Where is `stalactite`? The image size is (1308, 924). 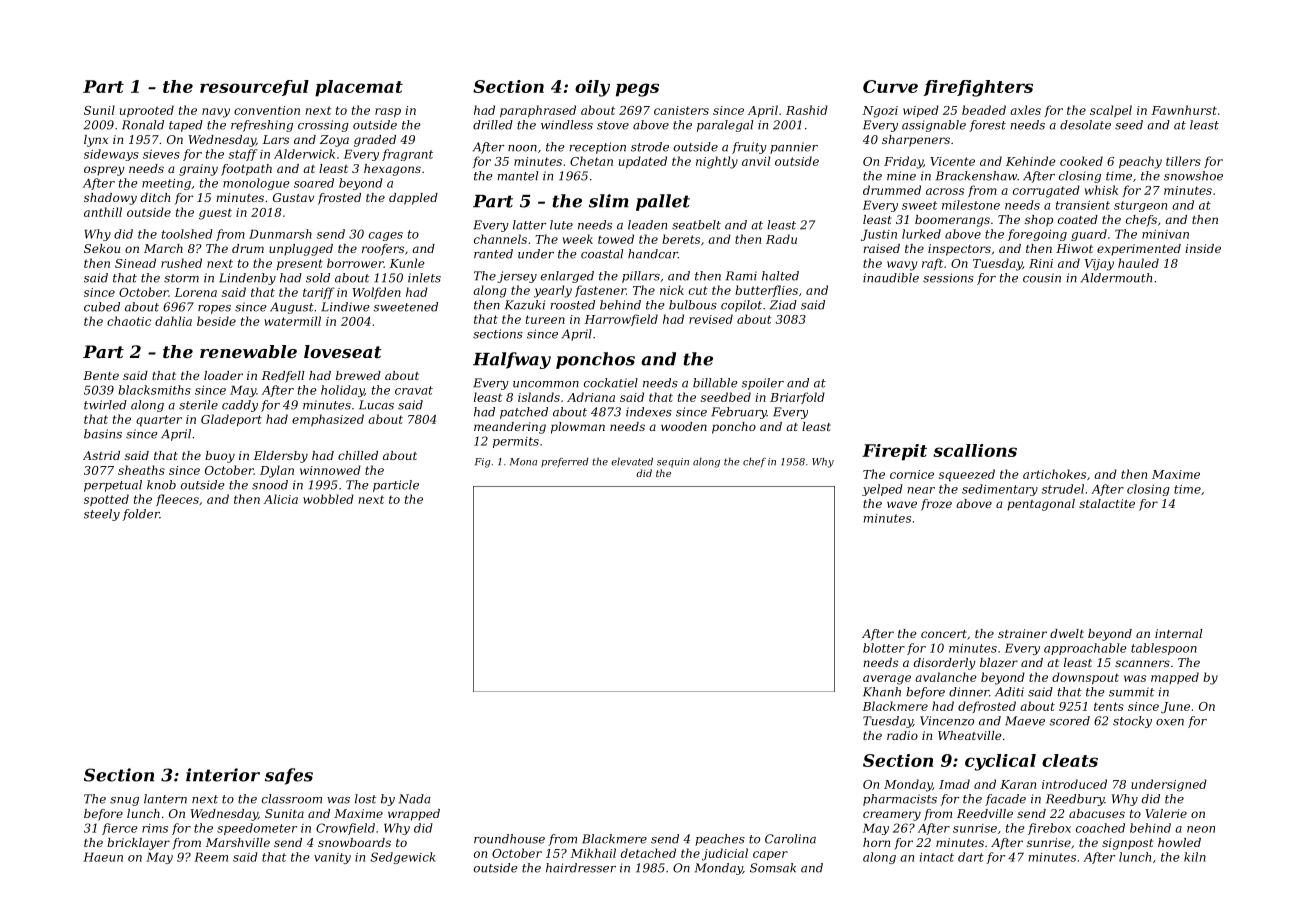
stalactite is located at coordinates (1107, 503).
